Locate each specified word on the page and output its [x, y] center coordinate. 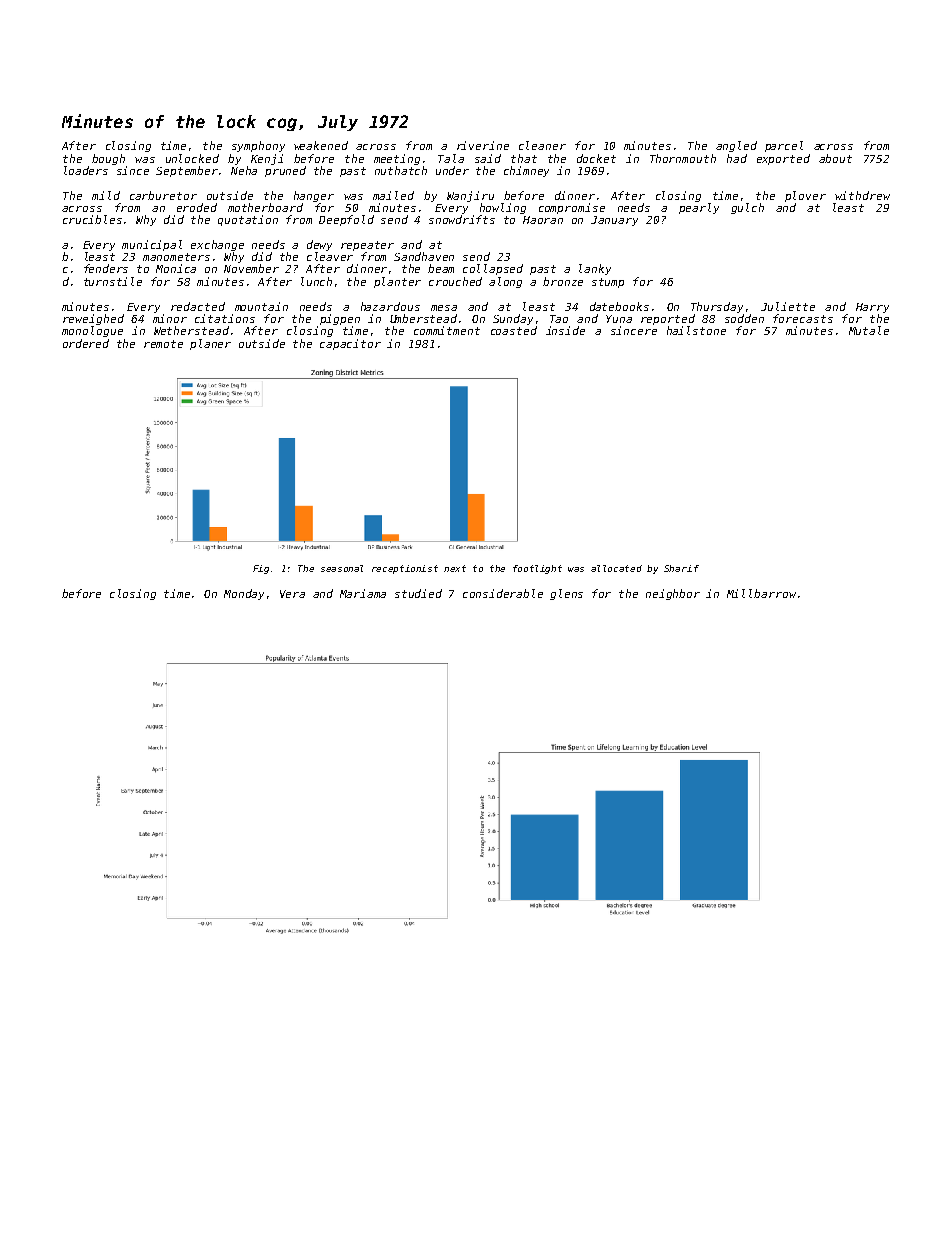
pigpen [340, 319]
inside [565, 330]
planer [210, 344]
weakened [321, 145]
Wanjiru [470, 196]
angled [736, 146]
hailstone [696, 330]
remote [163, 344]
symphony [258, 146]
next [455, 568]
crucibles [92, 219]
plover [805, 196]
